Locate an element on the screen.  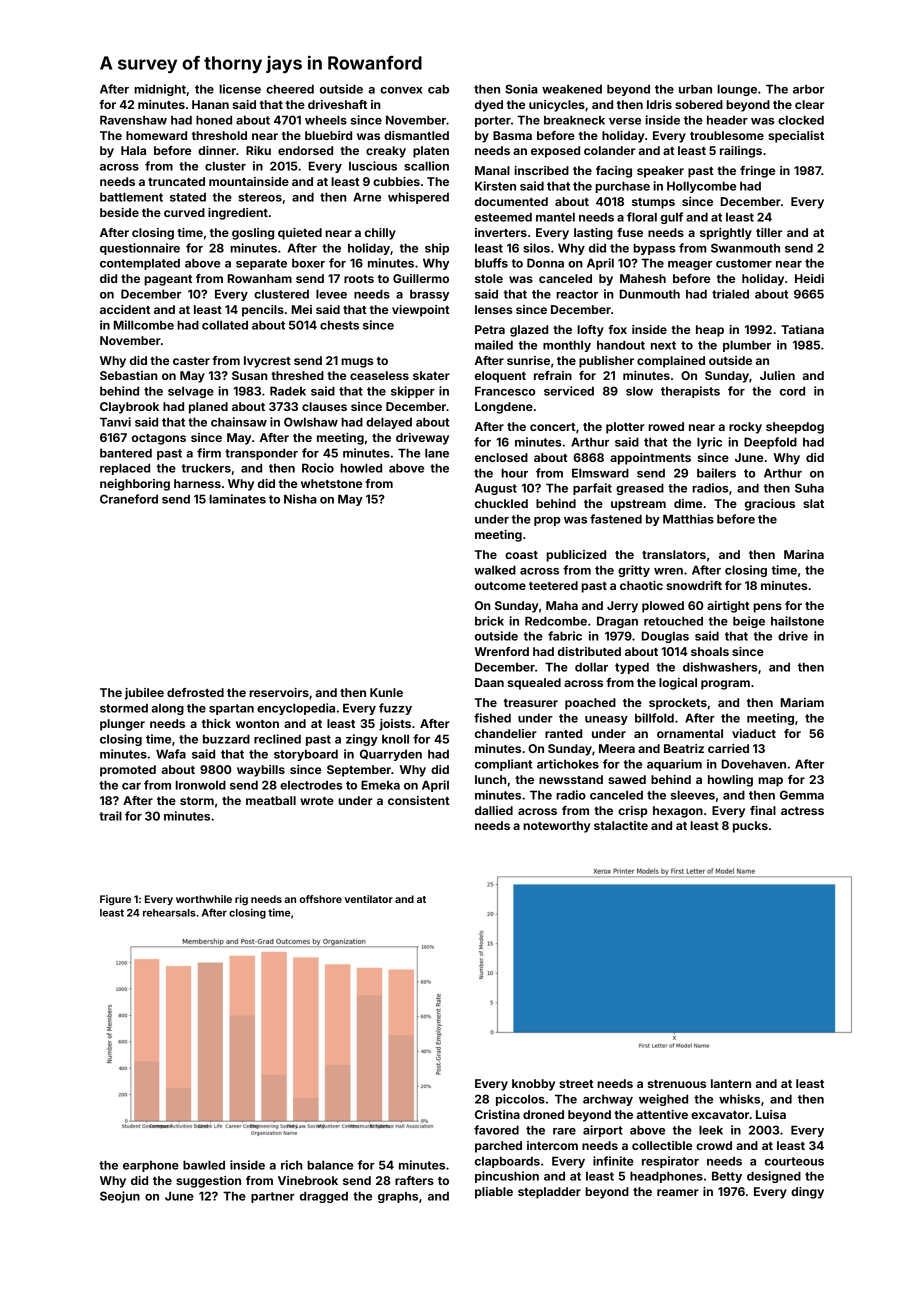
partner is located at coordinates (273, 1197).
